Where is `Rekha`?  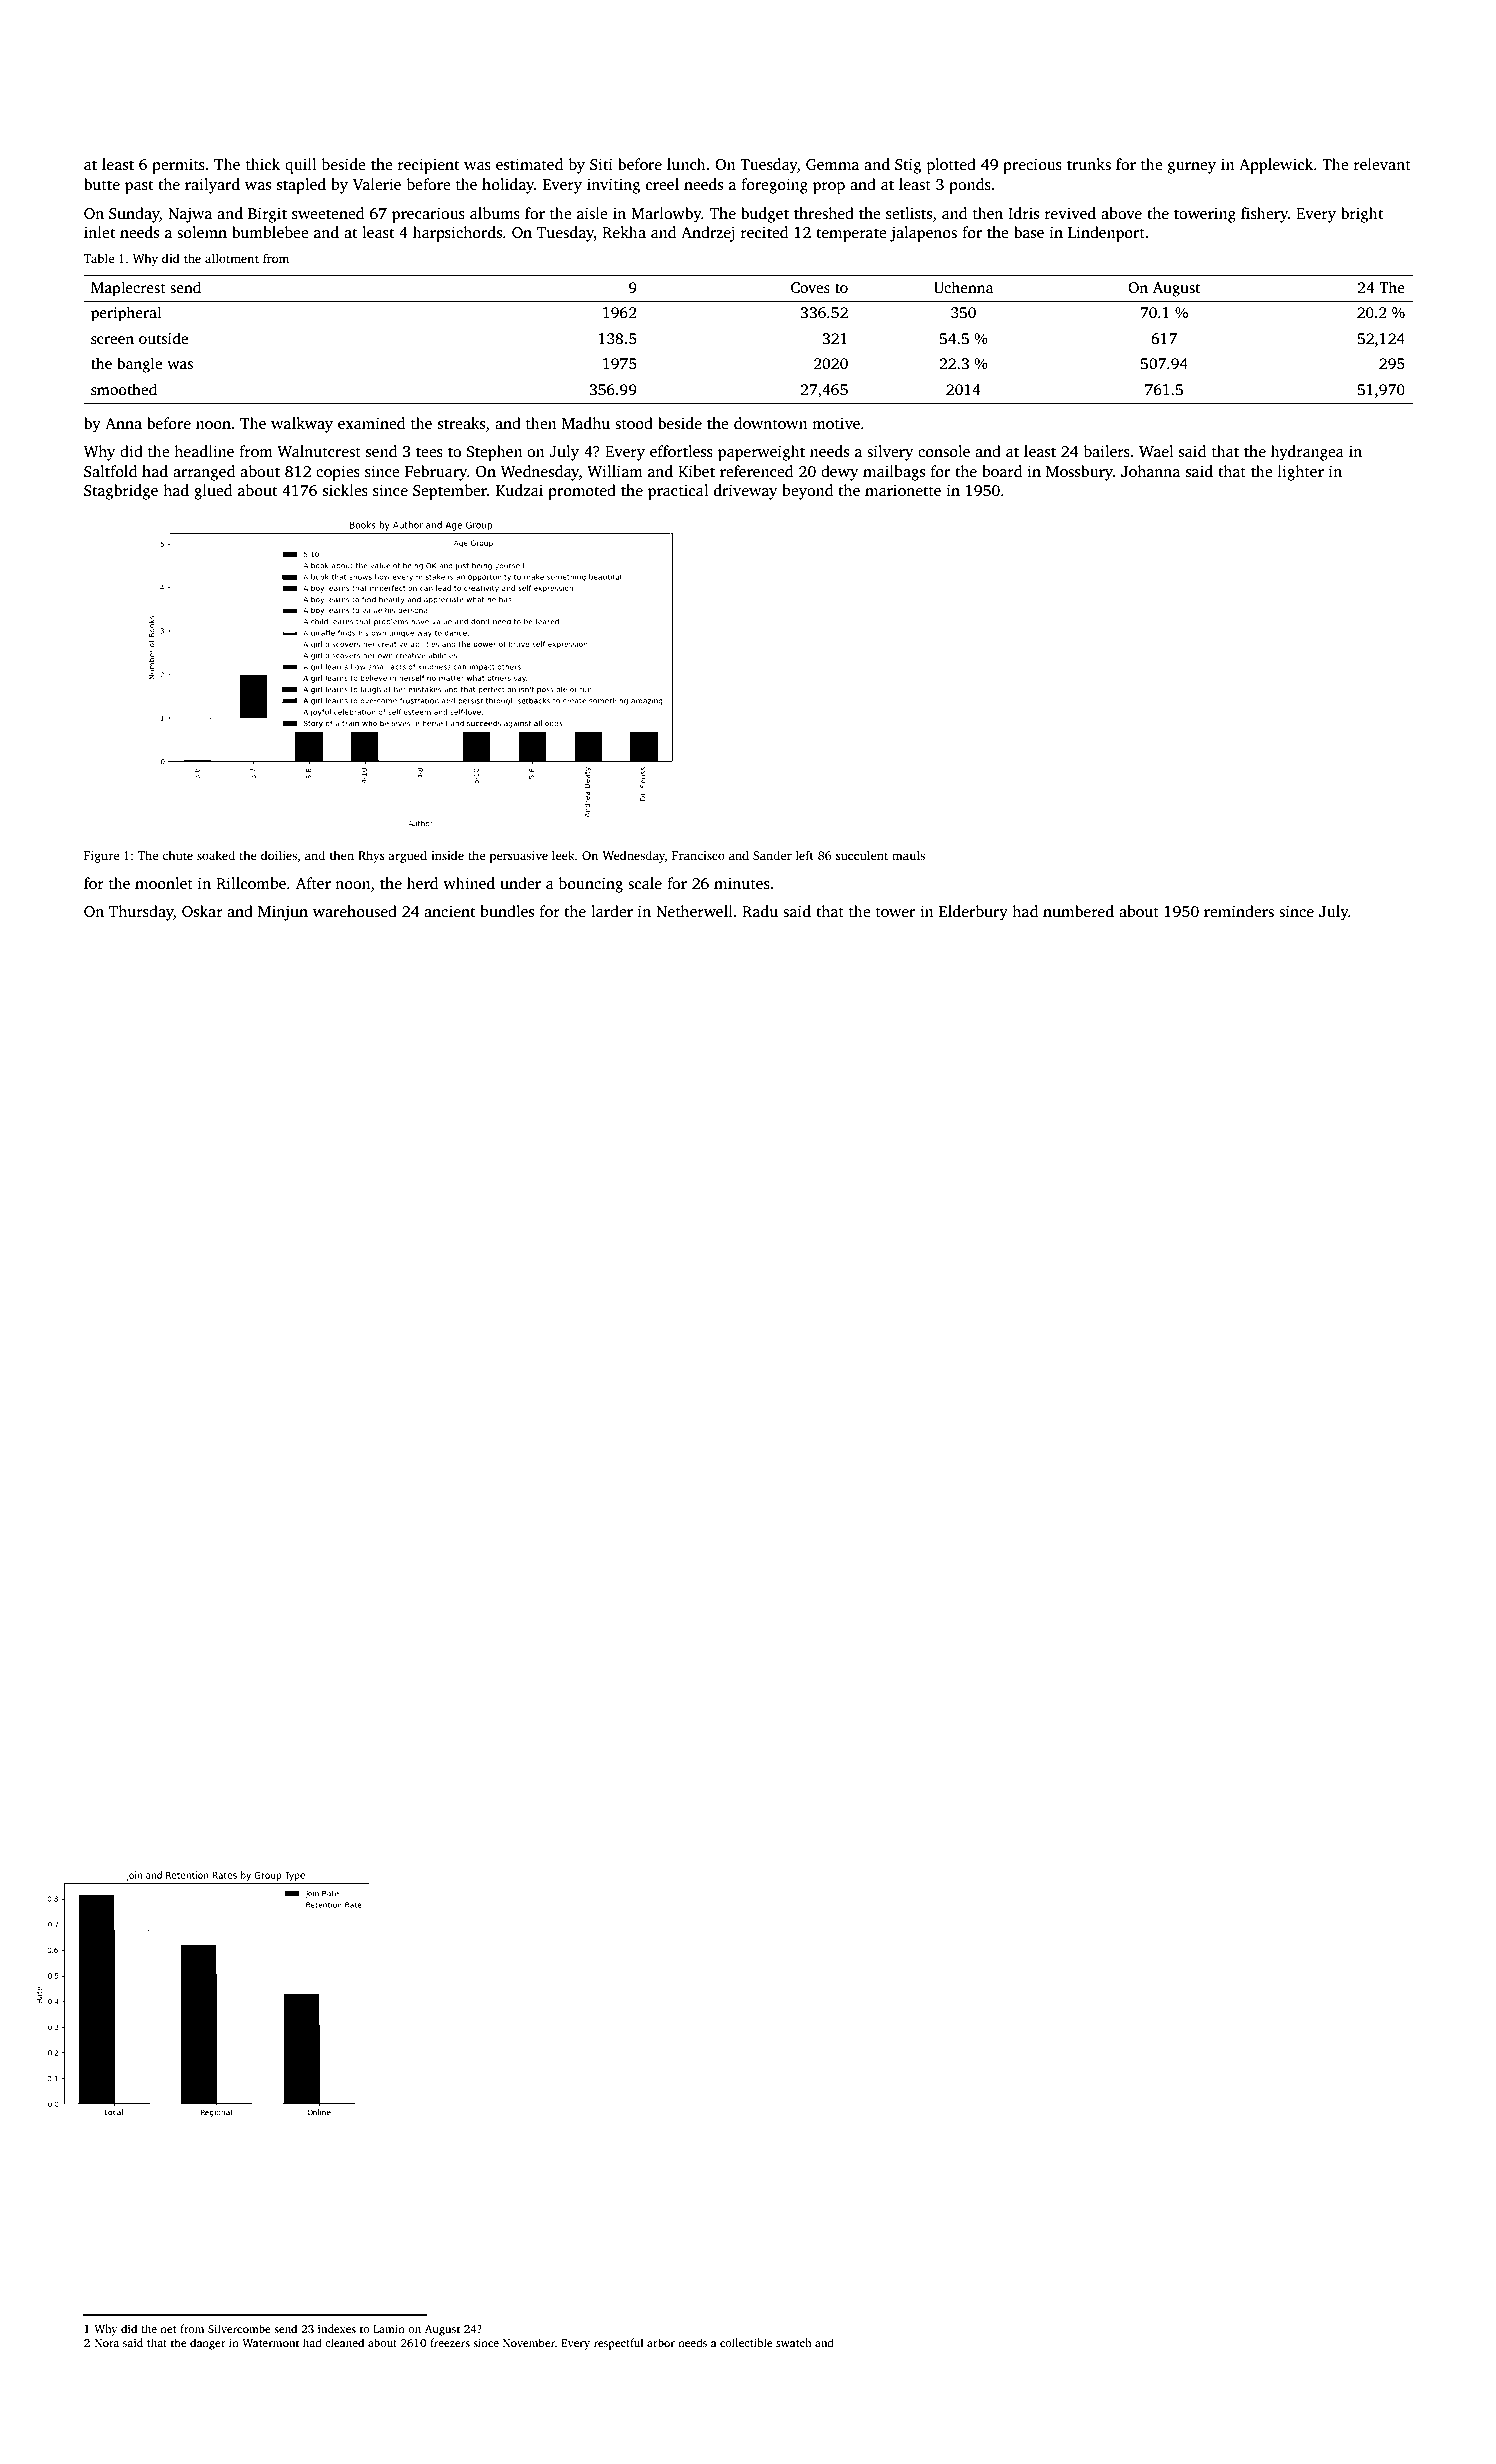 Rekha is located at coordinates (624, 232).
